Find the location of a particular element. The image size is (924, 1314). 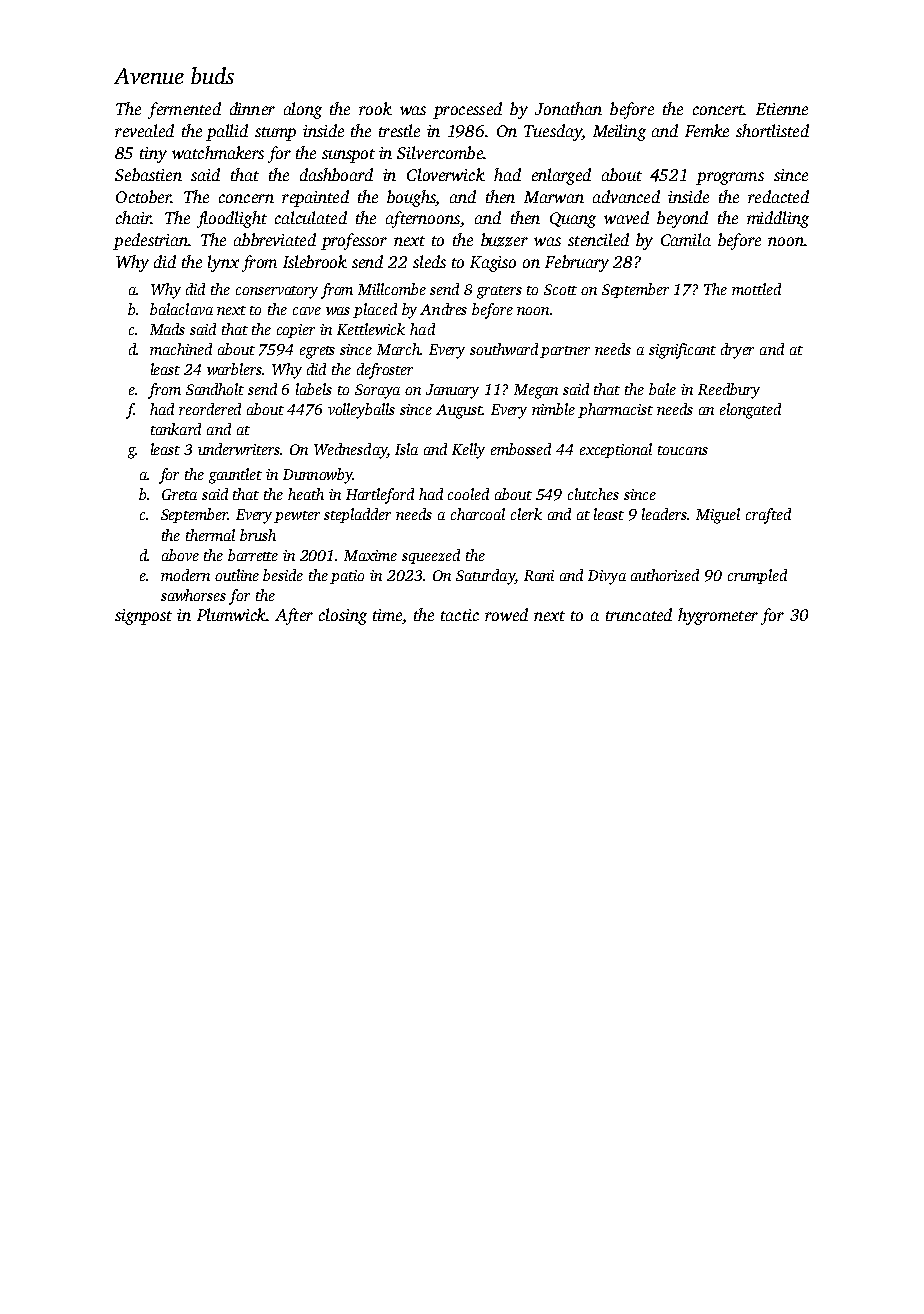

southward is located at coordinates (504, 349).
